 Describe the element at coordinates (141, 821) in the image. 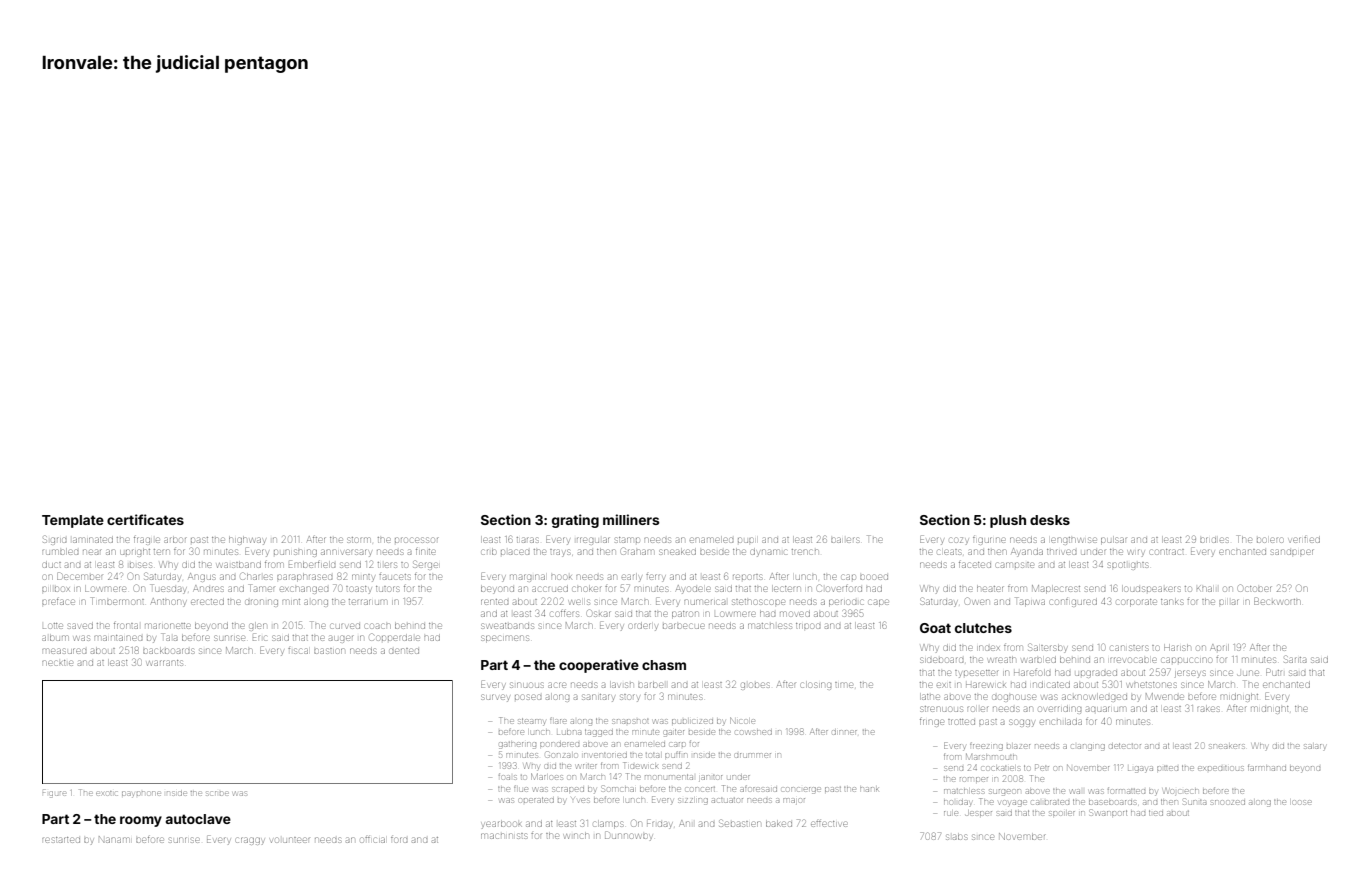

I see `roomy` at that location.
